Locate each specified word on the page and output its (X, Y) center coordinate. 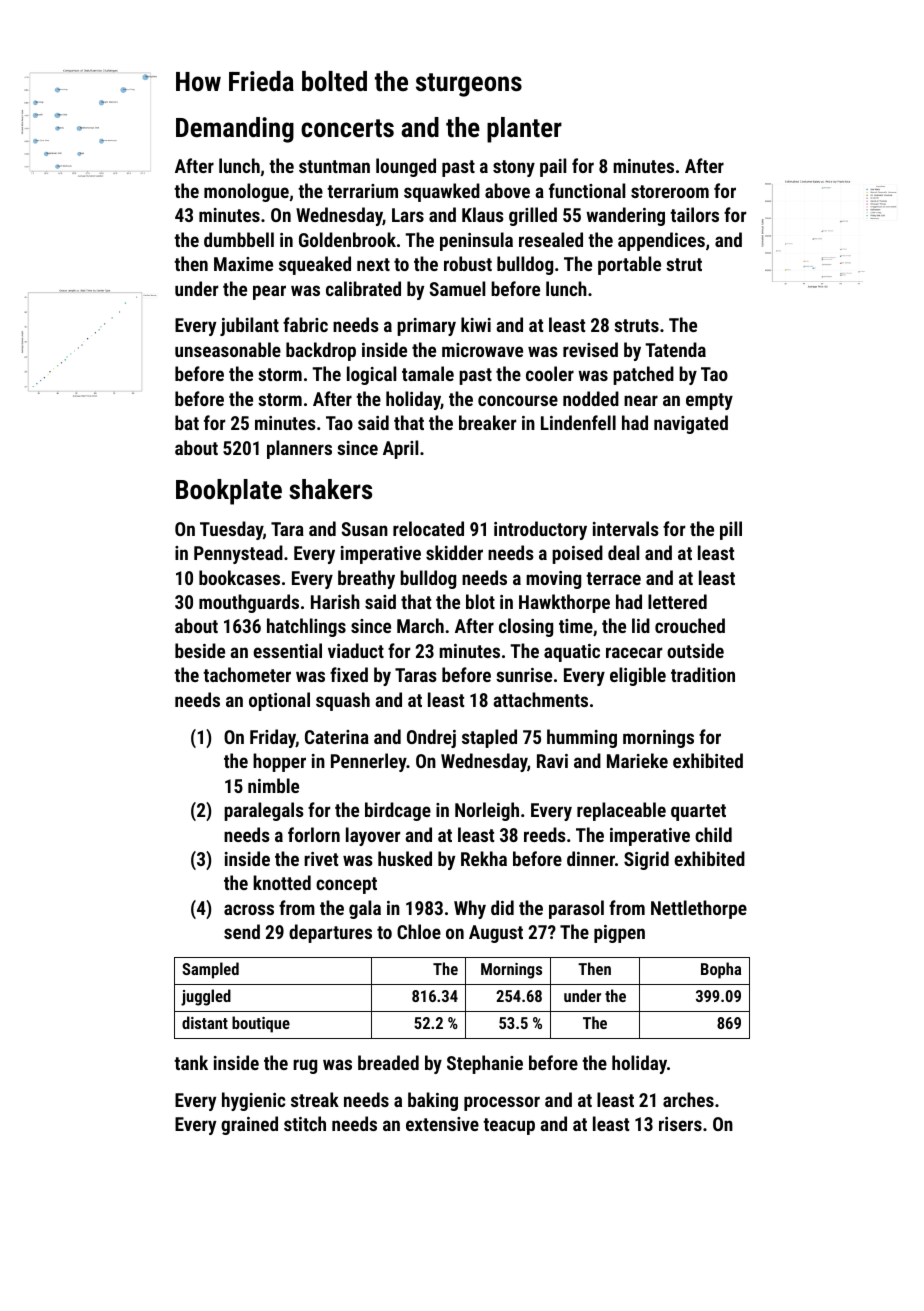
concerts (347, 128)
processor (502, 1103)
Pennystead (238, 554)
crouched (690, 625)
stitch (305, 1123)
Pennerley (369, 762)
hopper (279, 762)
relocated (428, 528)
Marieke (637, 760)
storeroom (670, 191)
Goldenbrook (347, 239)
